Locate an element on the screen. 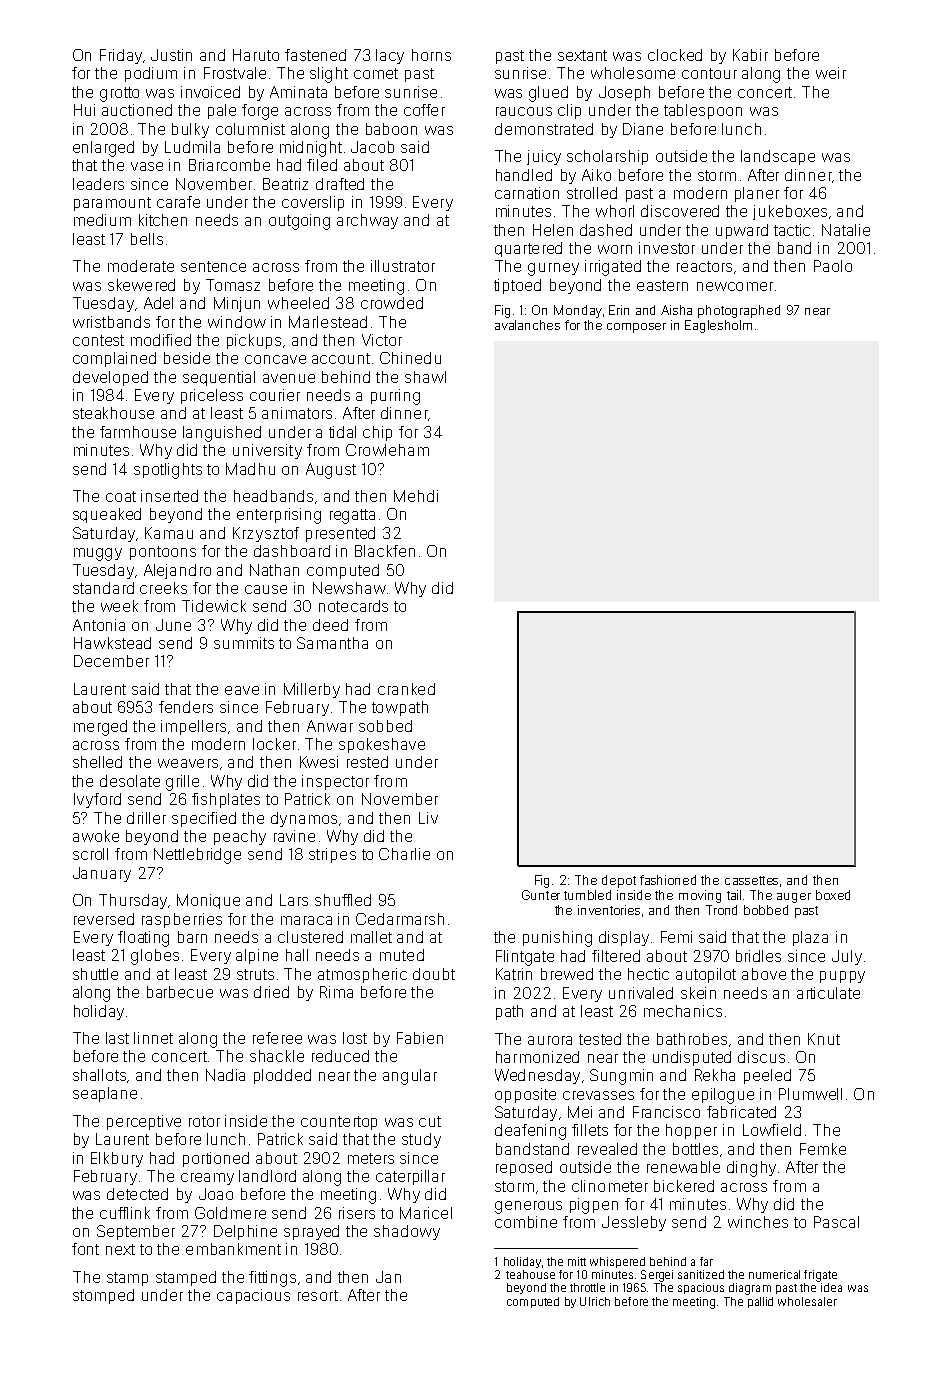 This screenshot has width=951, height=1378. Haruto is located at coordinates (256, 55).
